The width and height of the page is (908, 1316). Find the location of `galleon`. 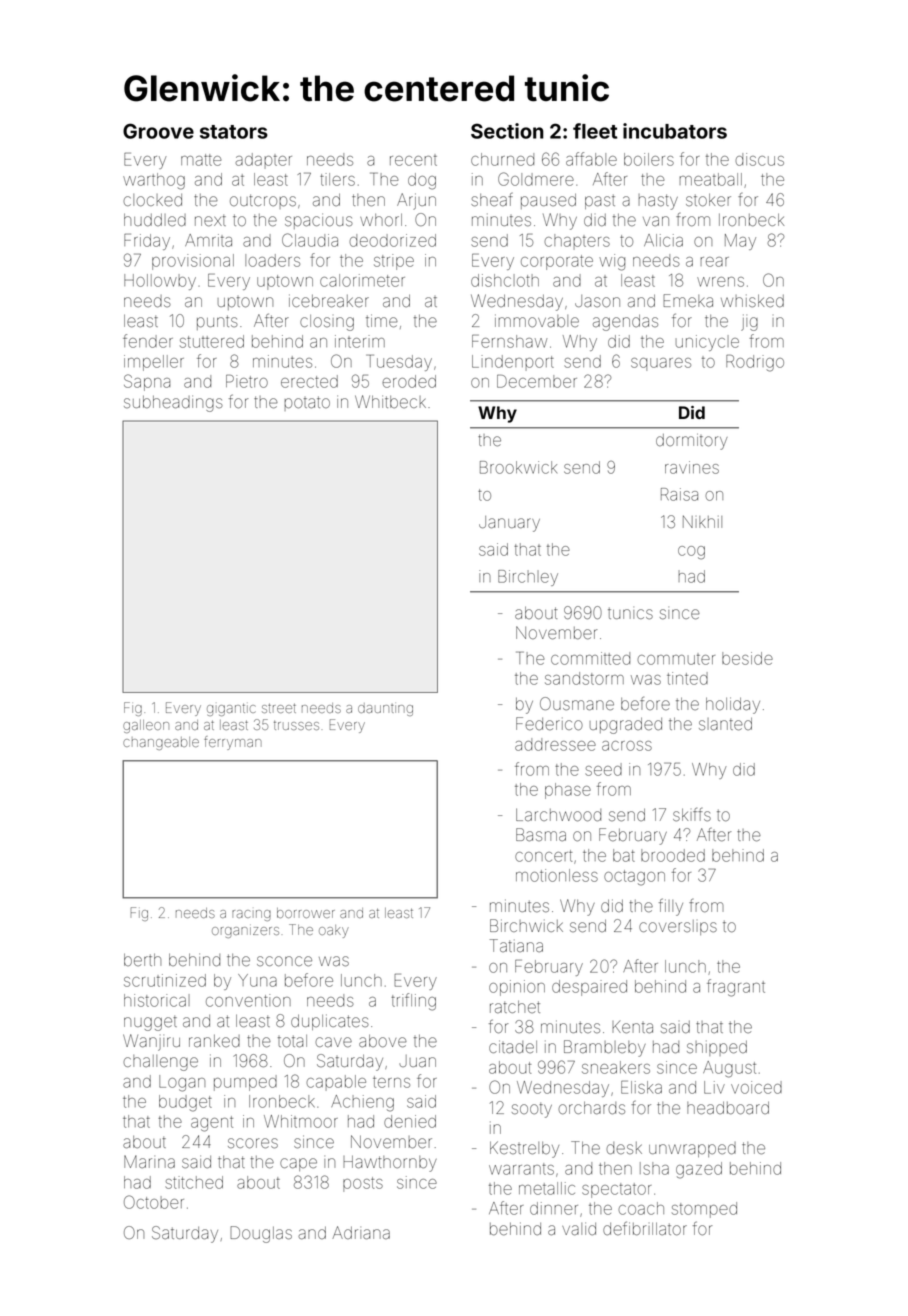

galleon is located at coordinates (146, 726).
